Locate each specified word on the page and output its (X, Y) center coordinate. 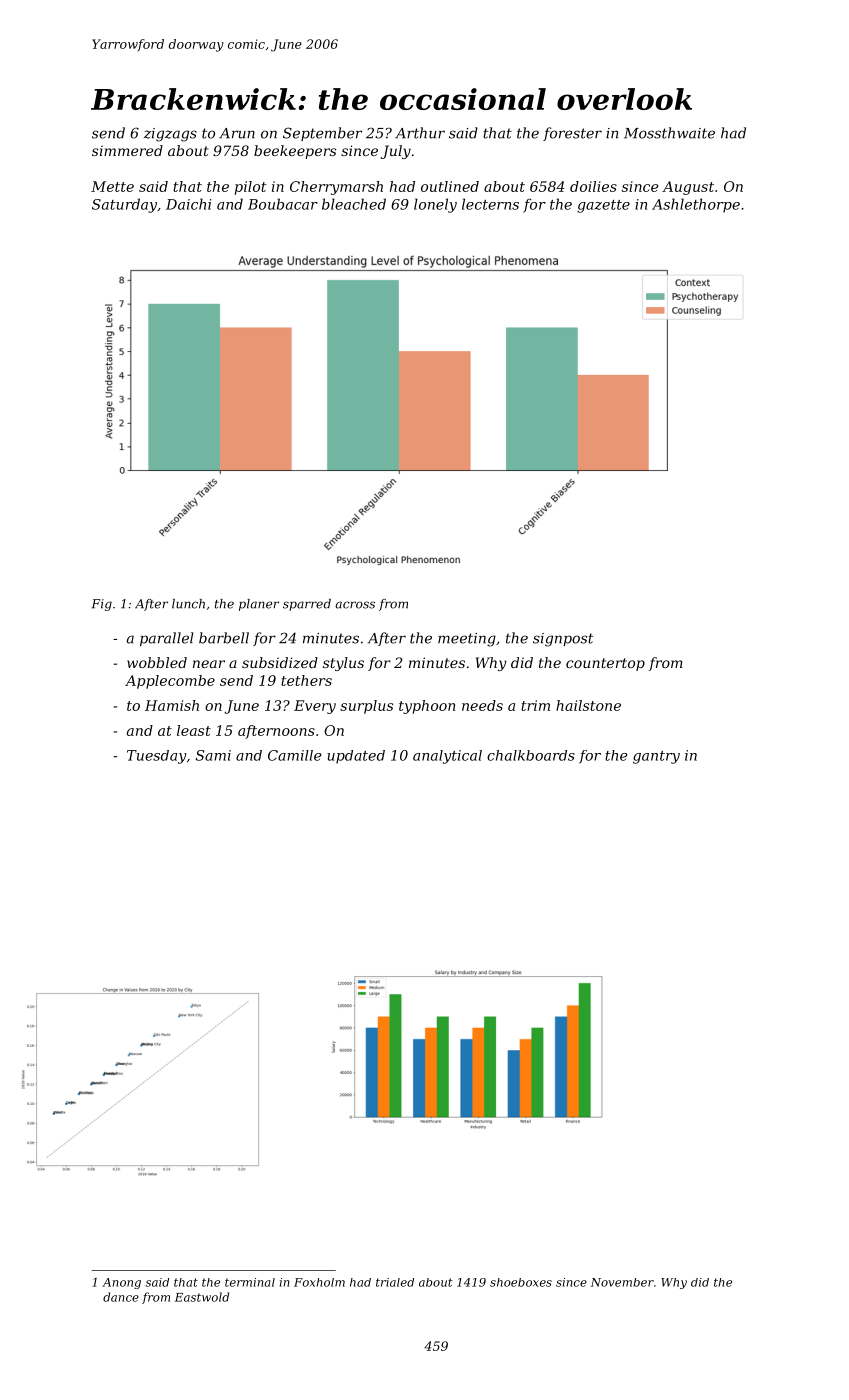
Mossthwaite (669, 133)
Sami (213, 755)
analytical (447, 757)
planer (259, 605)
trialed (395, 1282)
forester (572, 134)
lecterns (490, 204)
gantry (656, 757)
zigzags (170, 135)
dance (121, 1297)
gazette (603, 206)
